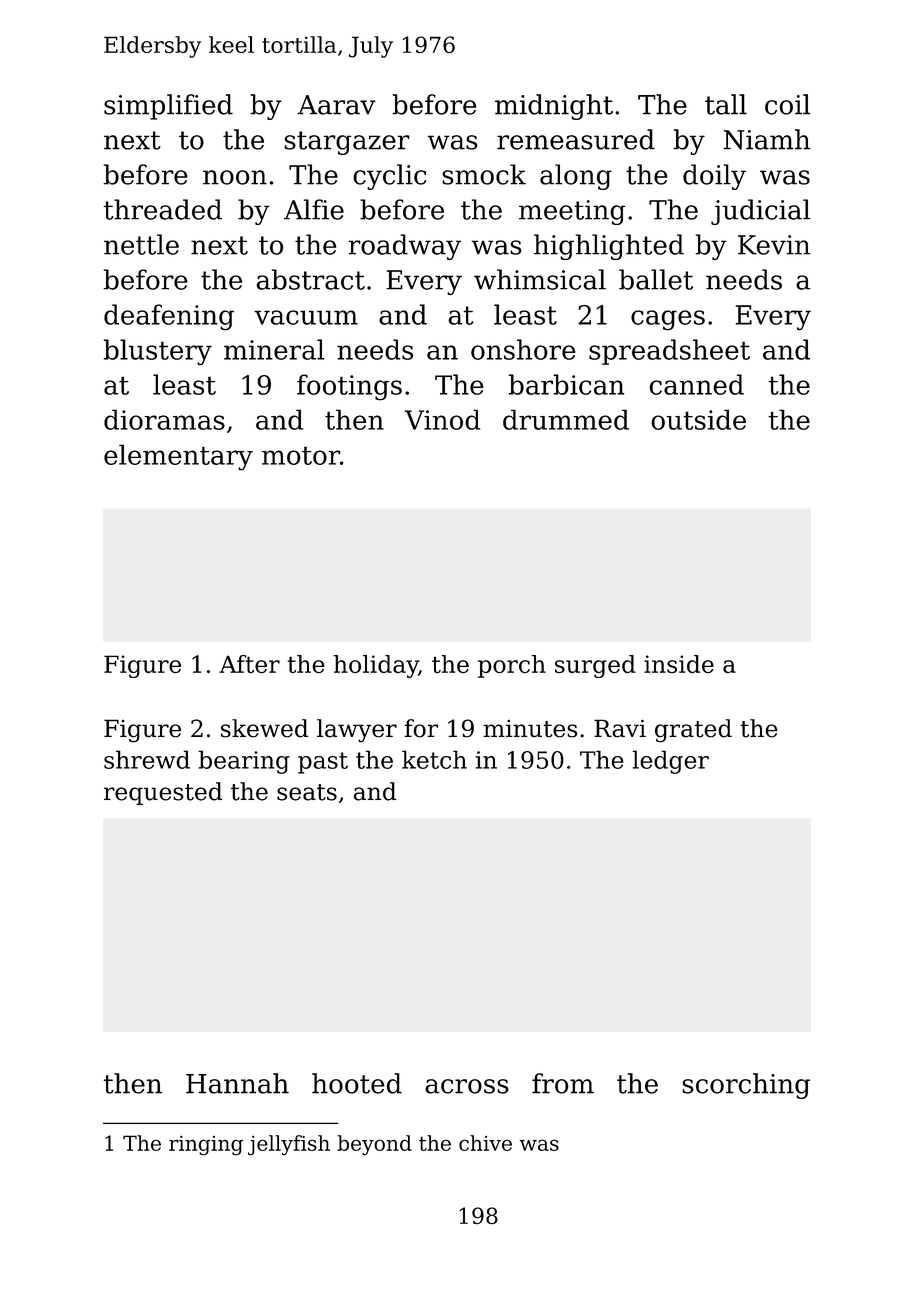 This image has height=1297, width=914. What do you see at coordinates (314, 209) in the image?
I see `Alfie` at bounding box center [314, 209].
